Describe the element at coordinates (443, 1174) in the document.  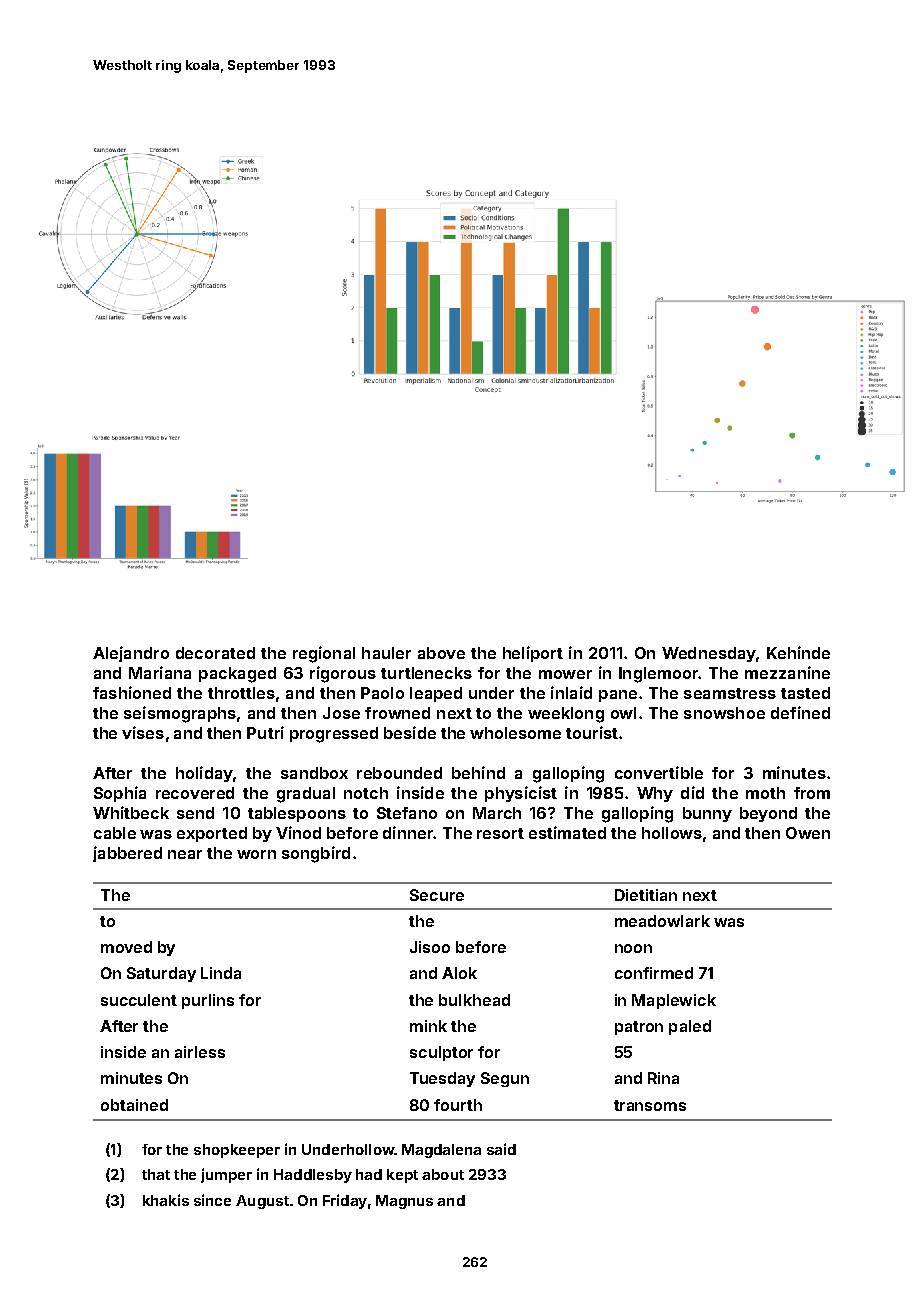
I see `about` at that location.
